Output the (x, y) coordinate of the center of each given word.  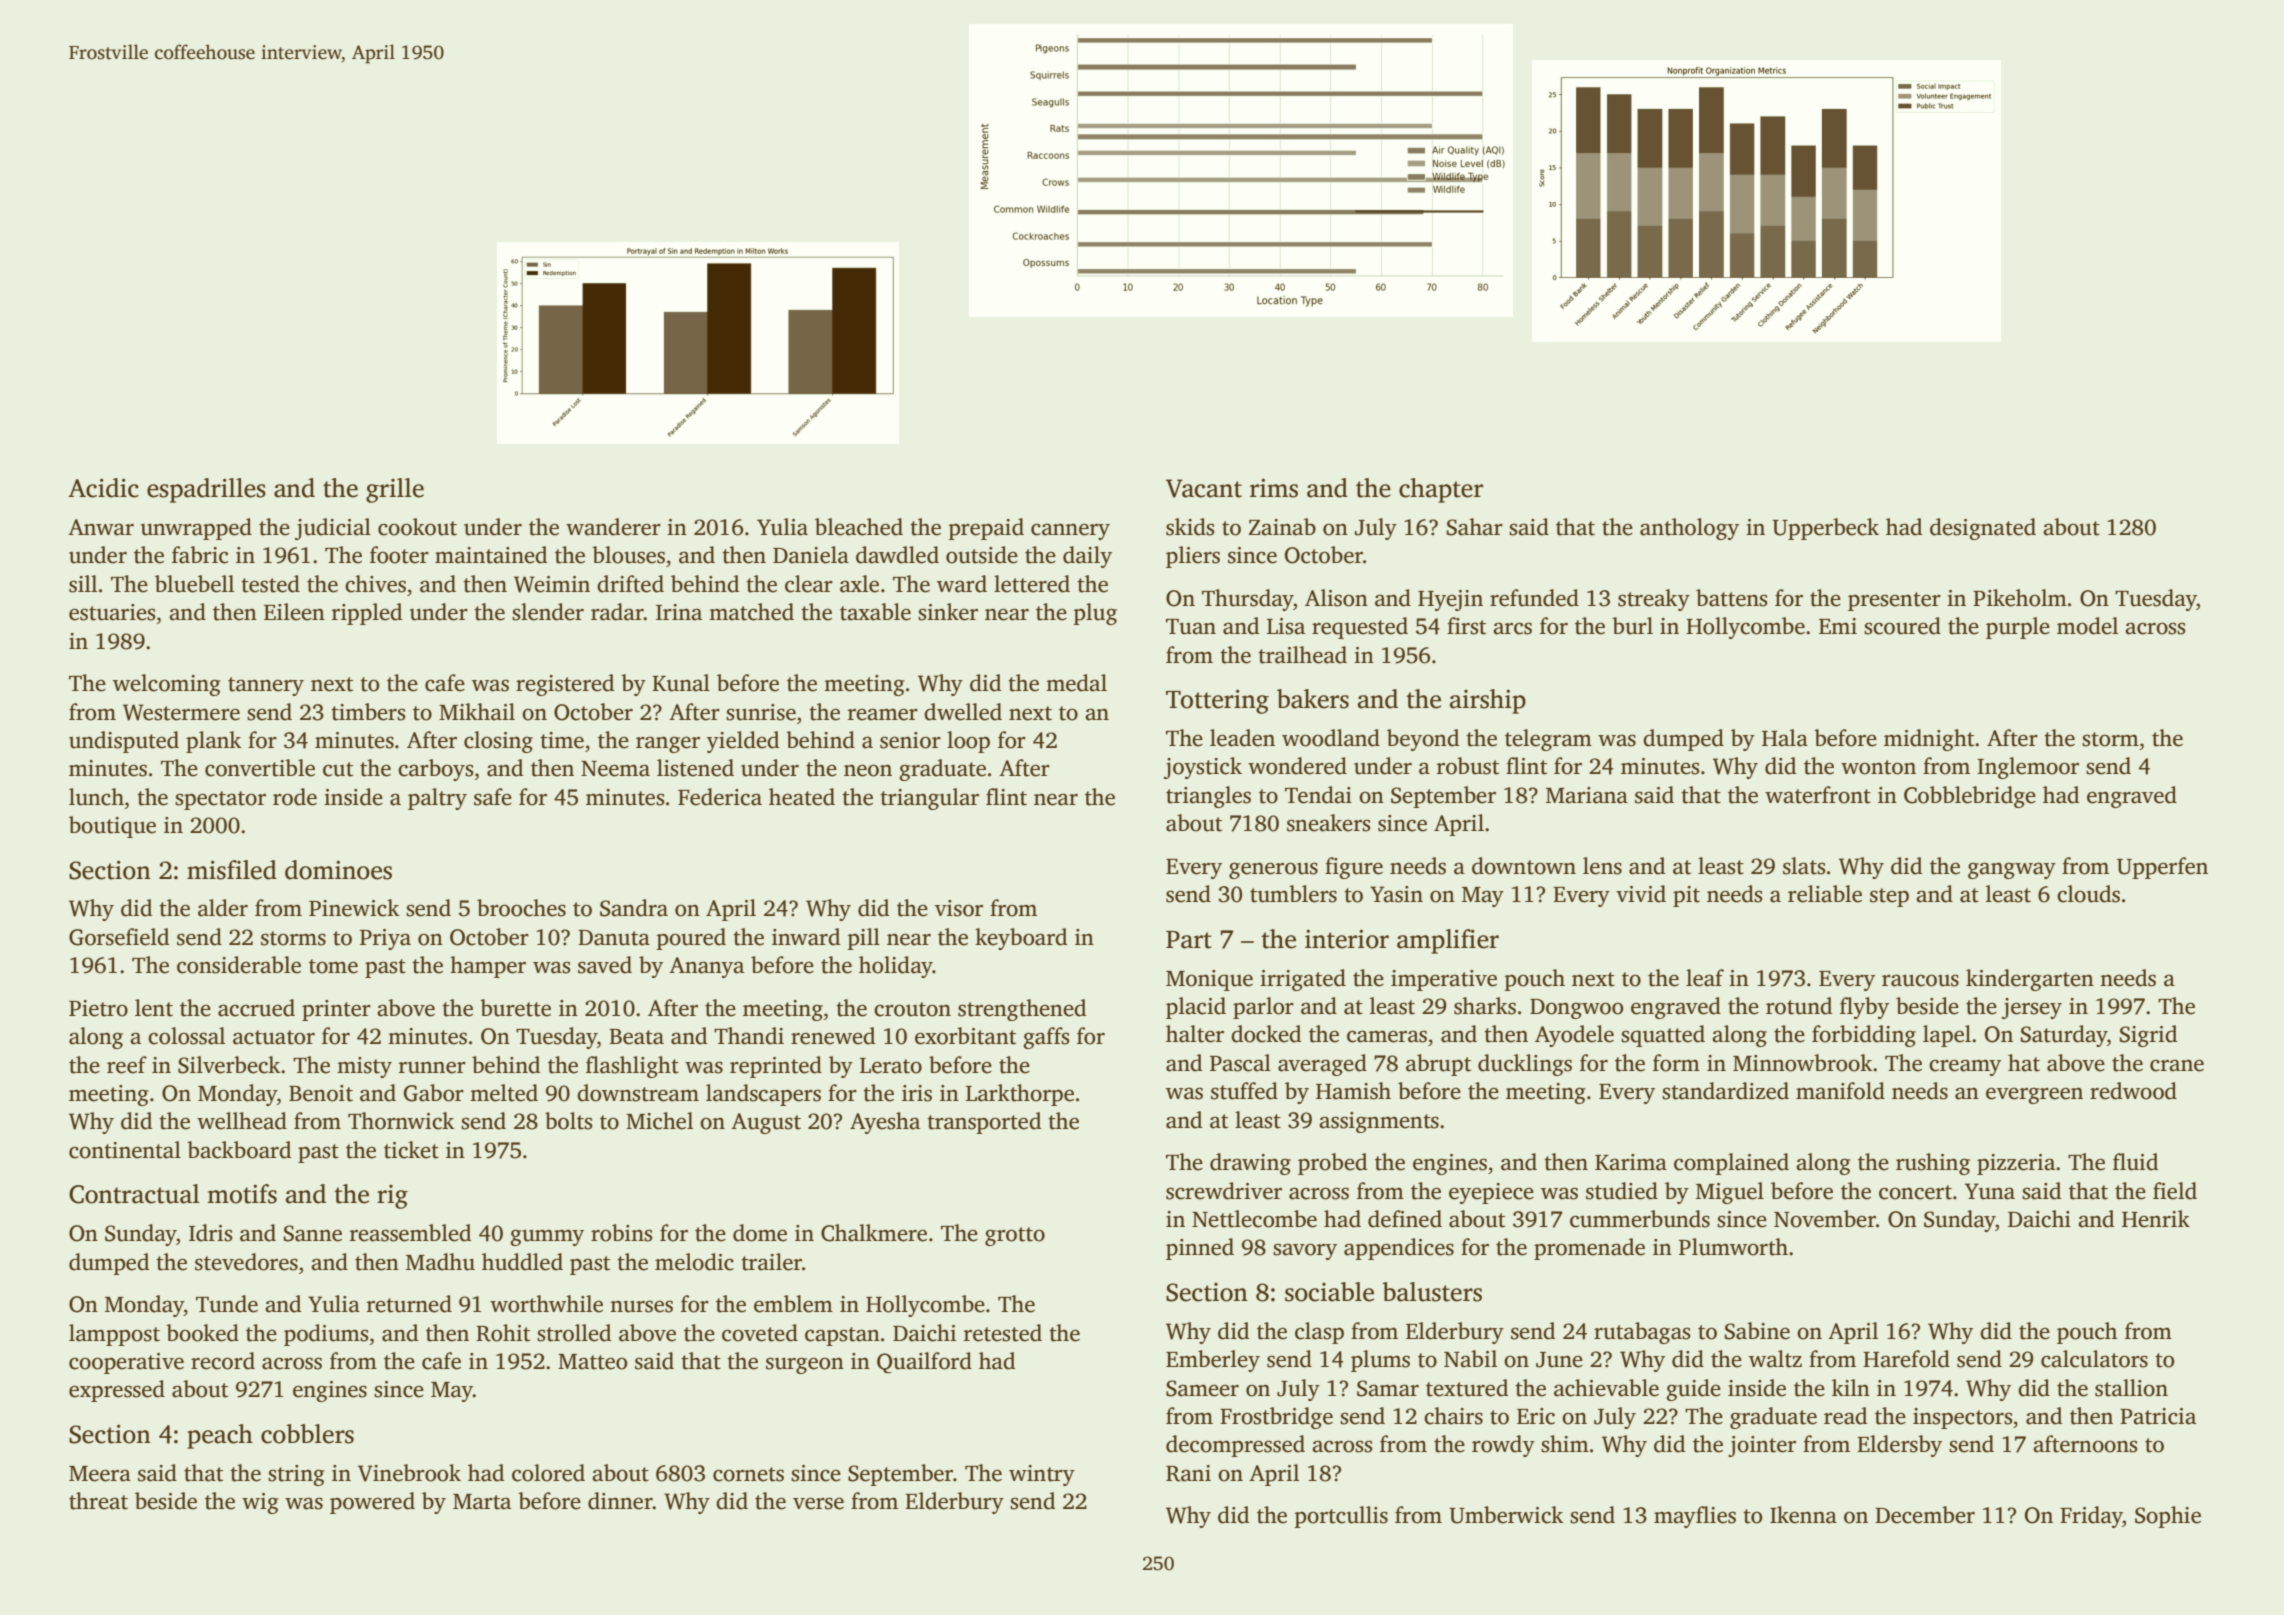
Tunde (227, 1304)
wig (260, 1503)
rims (1274, 488)
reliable (1825, 894)
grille (395, 490)
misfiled (232, 870)
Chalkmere (874, 1233)
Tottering (1217, 701)
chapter (1441, 490)
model (2087, 626)
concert (1915, 1192)
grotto (1015, 1236)
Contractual (134, 1194)
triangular (929, 799)
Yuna (1990, 1191)
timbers (368, 712)
